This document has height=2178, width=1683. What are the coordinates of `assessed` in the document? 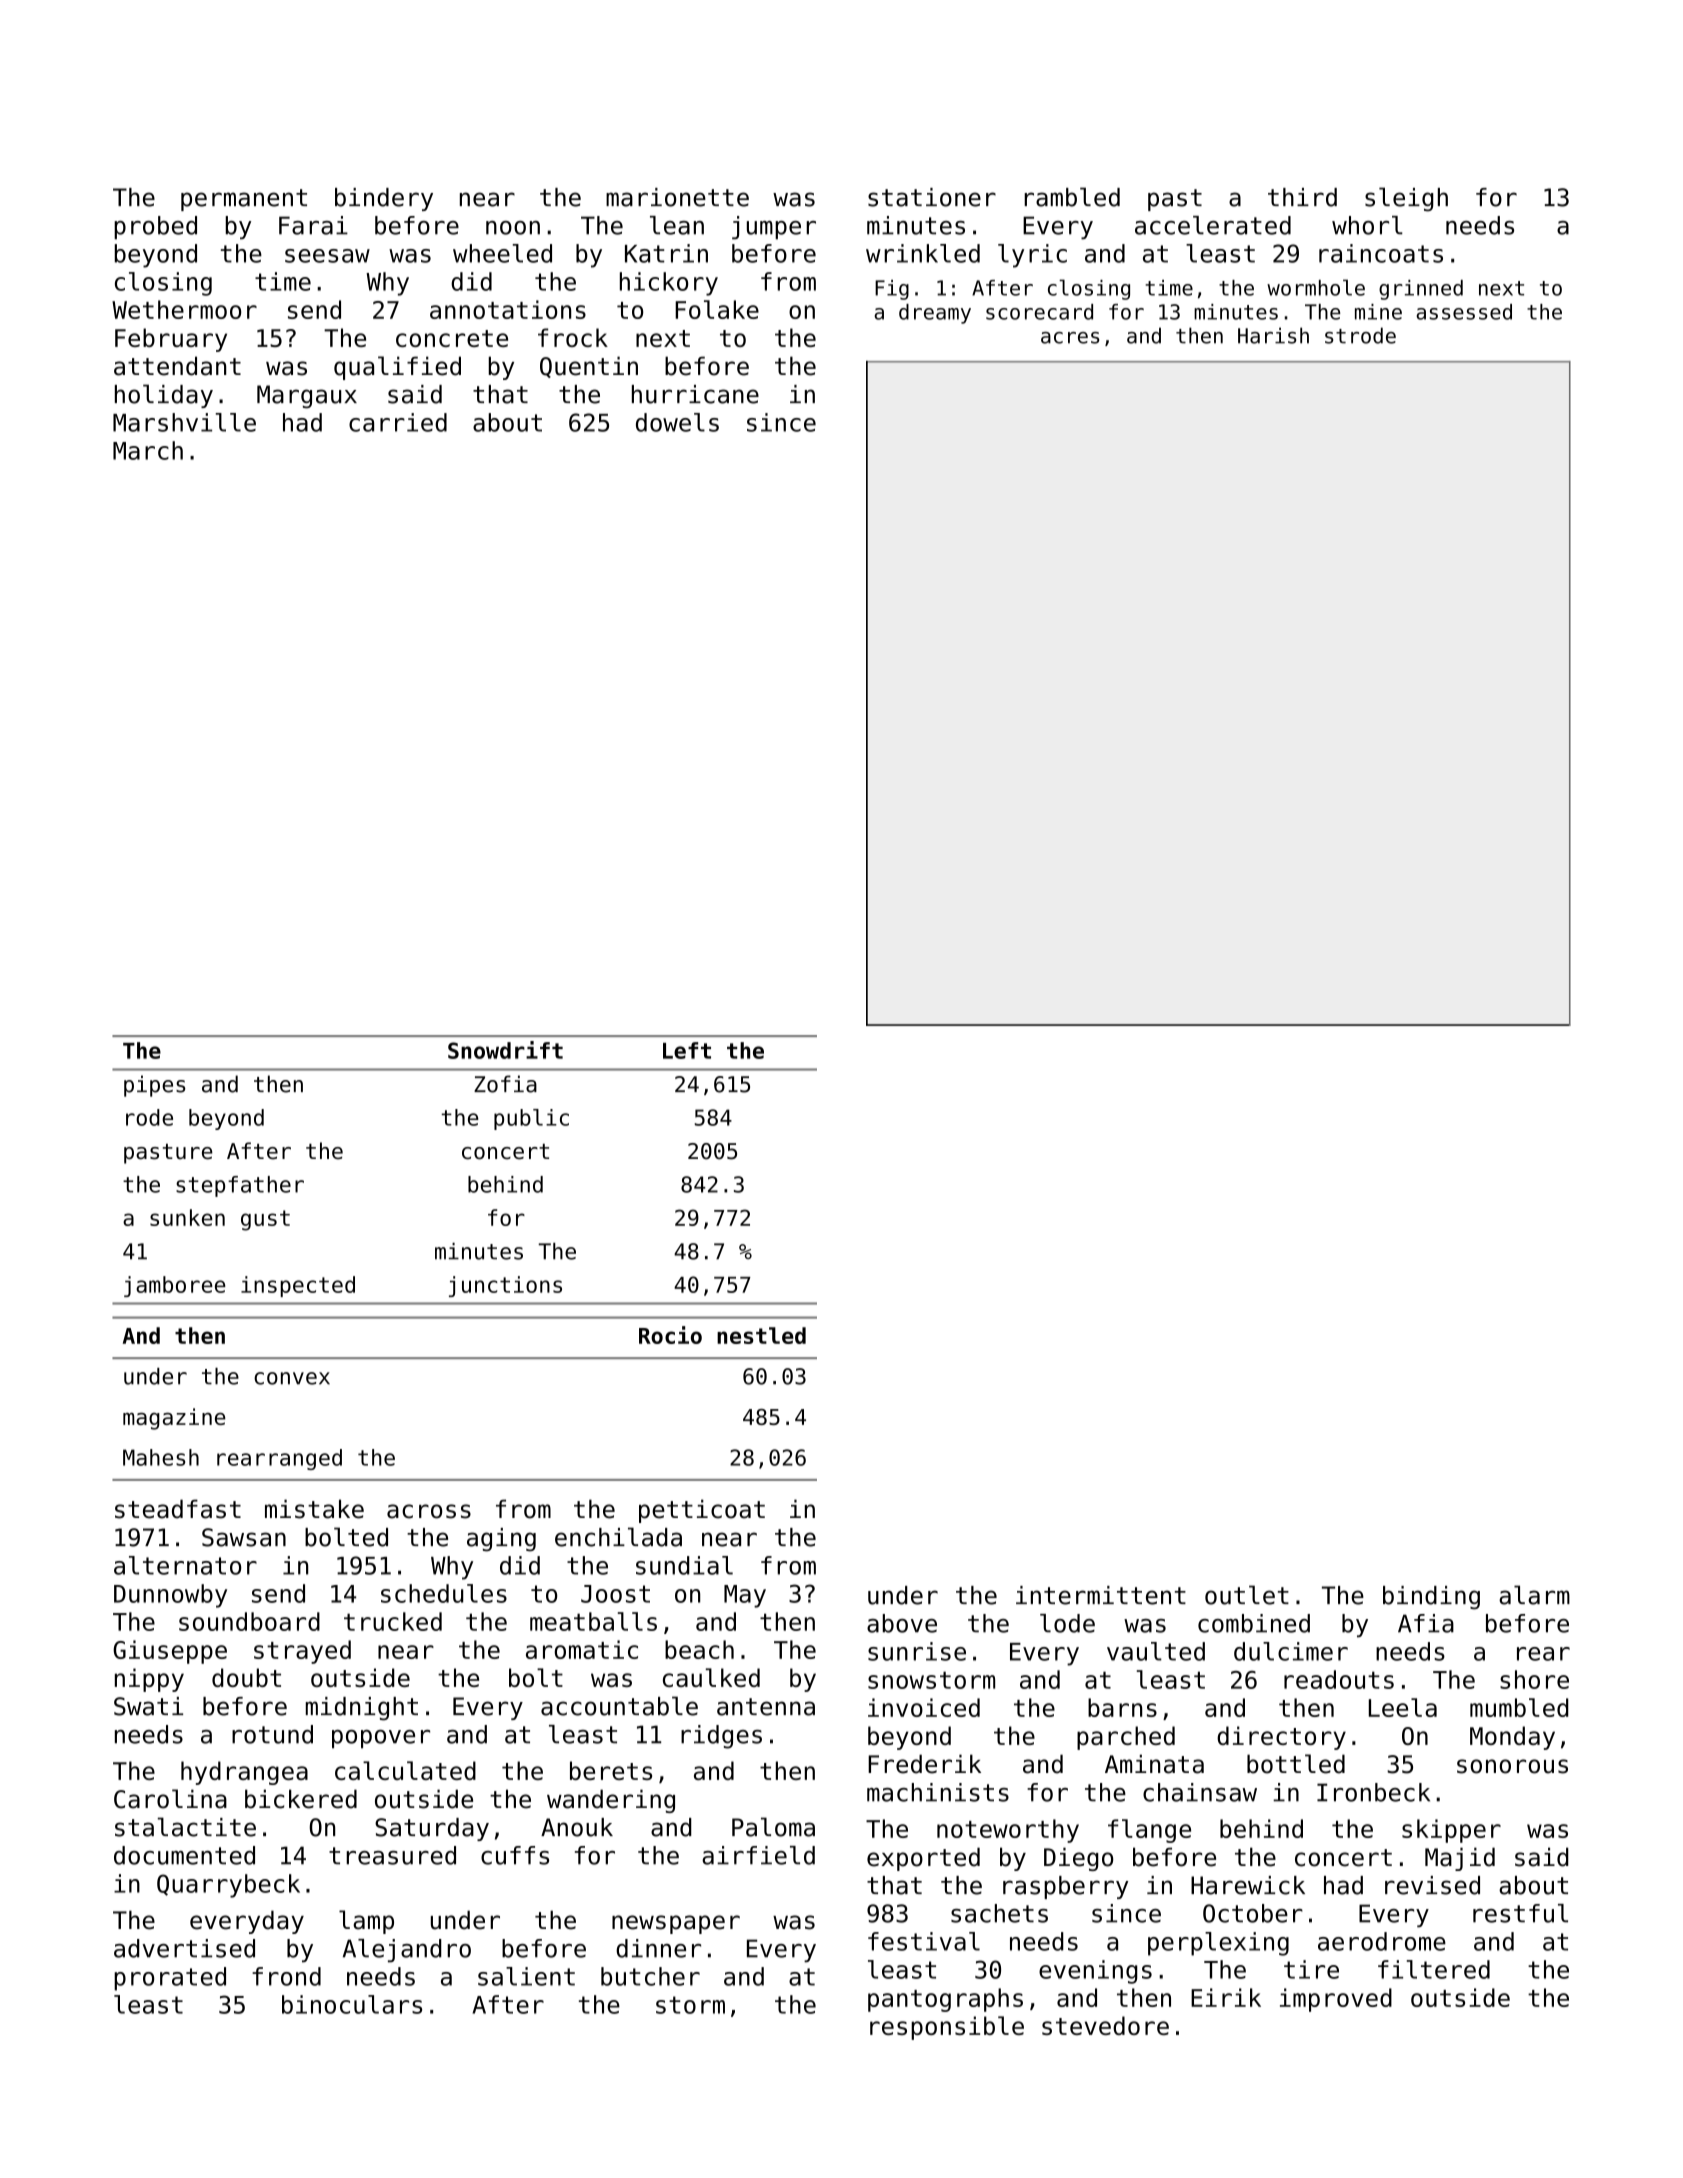 It's located at (1464, 312).
